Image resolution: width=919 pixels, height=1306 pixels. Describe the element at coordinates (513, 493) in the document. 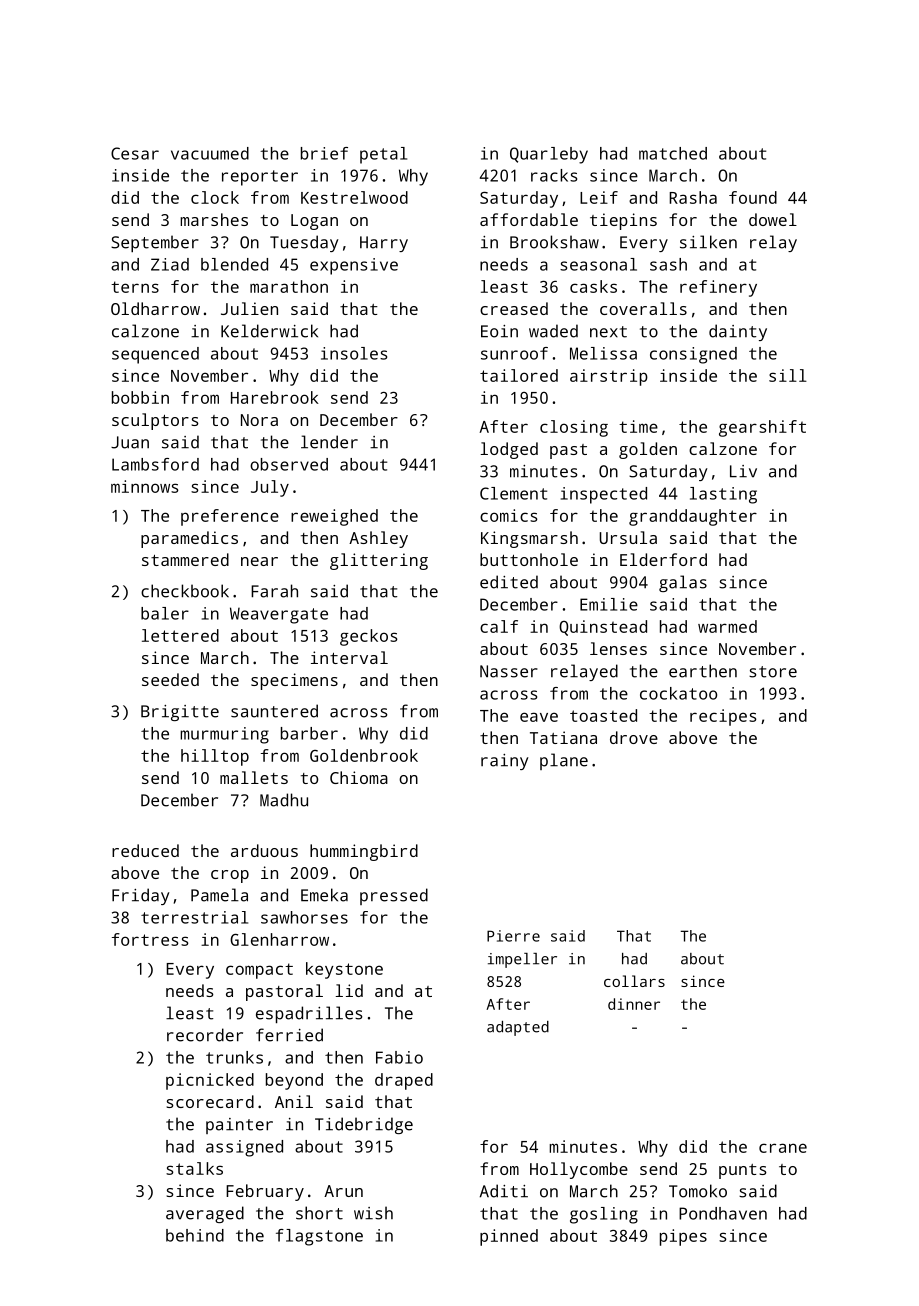

I see `Clement` at that location.
